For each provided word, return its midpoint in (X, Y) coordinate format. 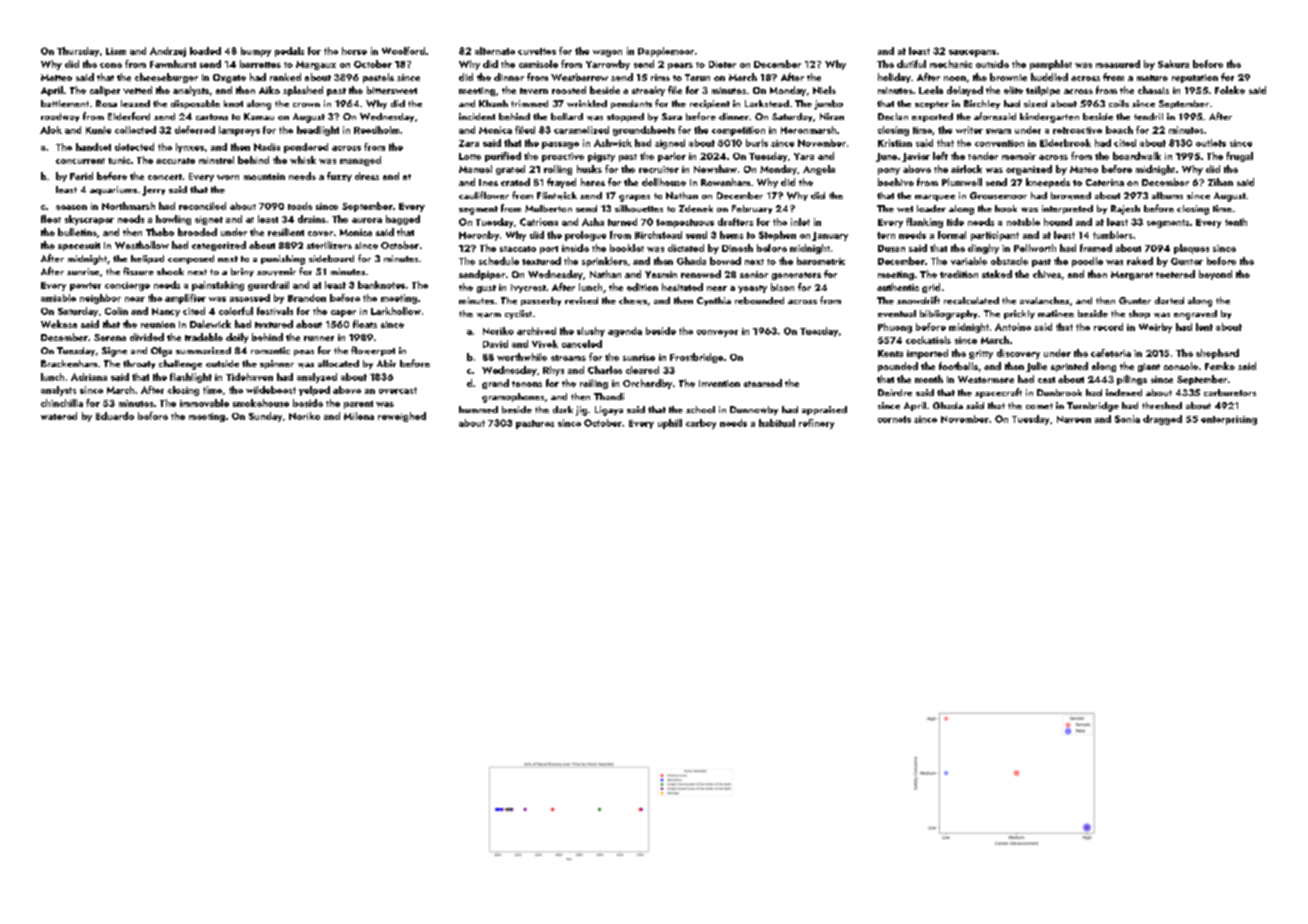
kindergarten (1049, 118)
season (71, 207)
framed (1096, 248)
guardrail (268, 286)
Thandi (609, 396)
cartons (212, 117)
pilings (1132, 380)
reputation (1195, 78)
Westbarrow (579, 77)
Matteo (56, 77)
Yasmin (661, 274)
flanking (924, 223)
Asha (593, 222)
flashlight (191, 378)
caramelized (581, 130)
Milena (359, 416)
